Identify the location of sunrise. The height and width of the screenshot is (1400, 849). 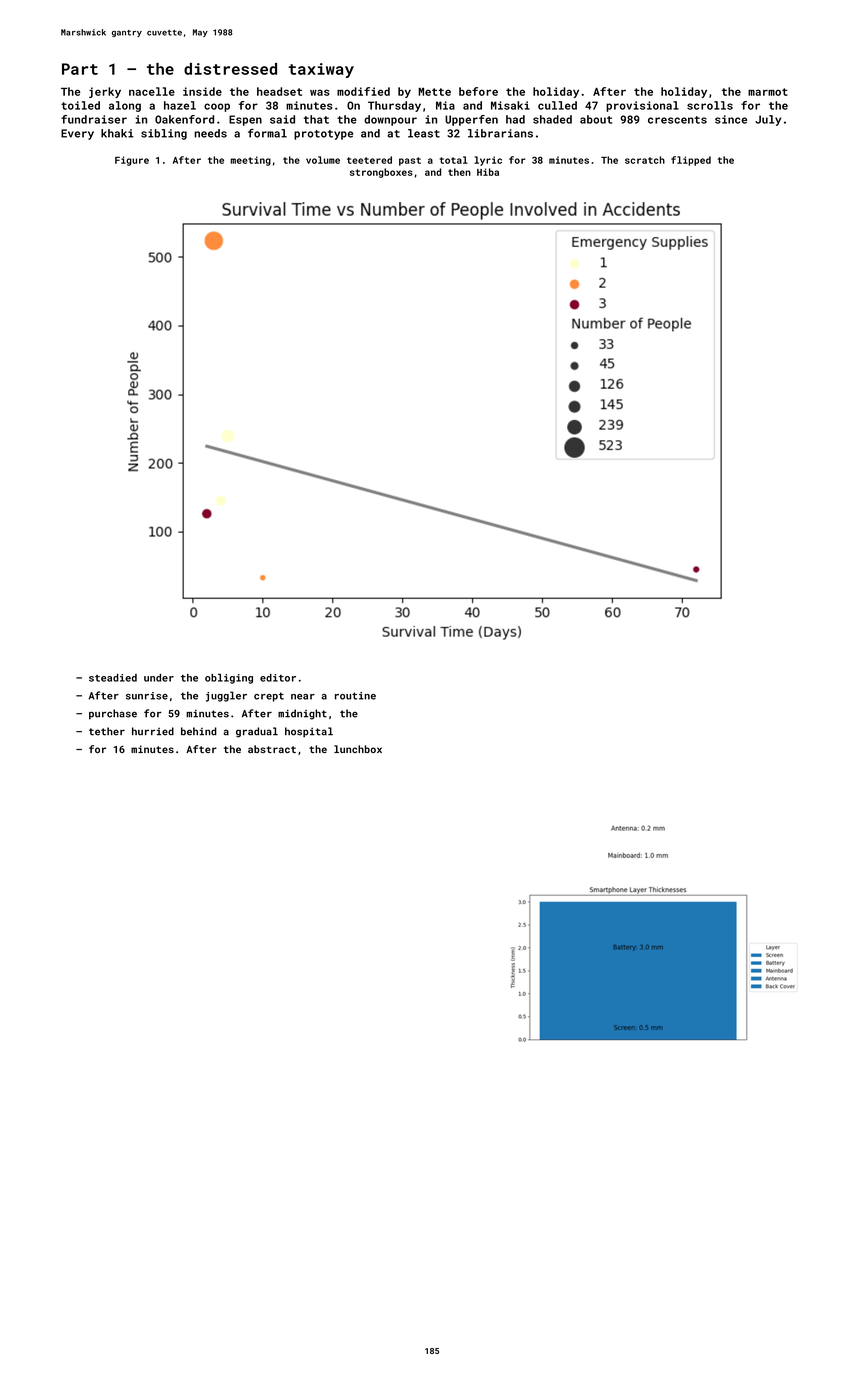
(147, 696).
